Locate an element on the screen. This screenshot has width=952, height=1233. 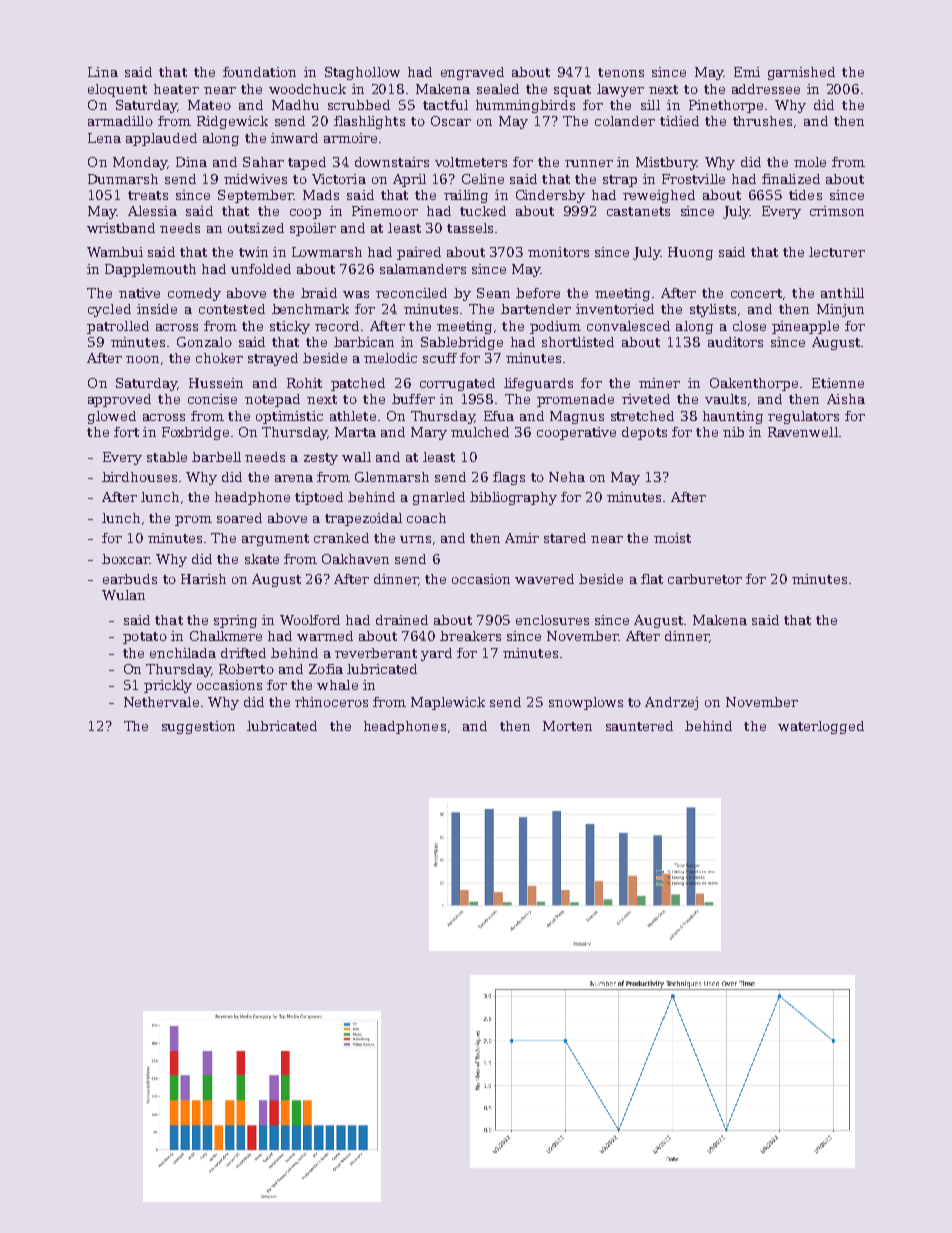
Andrzej is located at coordinates (671, 703).
